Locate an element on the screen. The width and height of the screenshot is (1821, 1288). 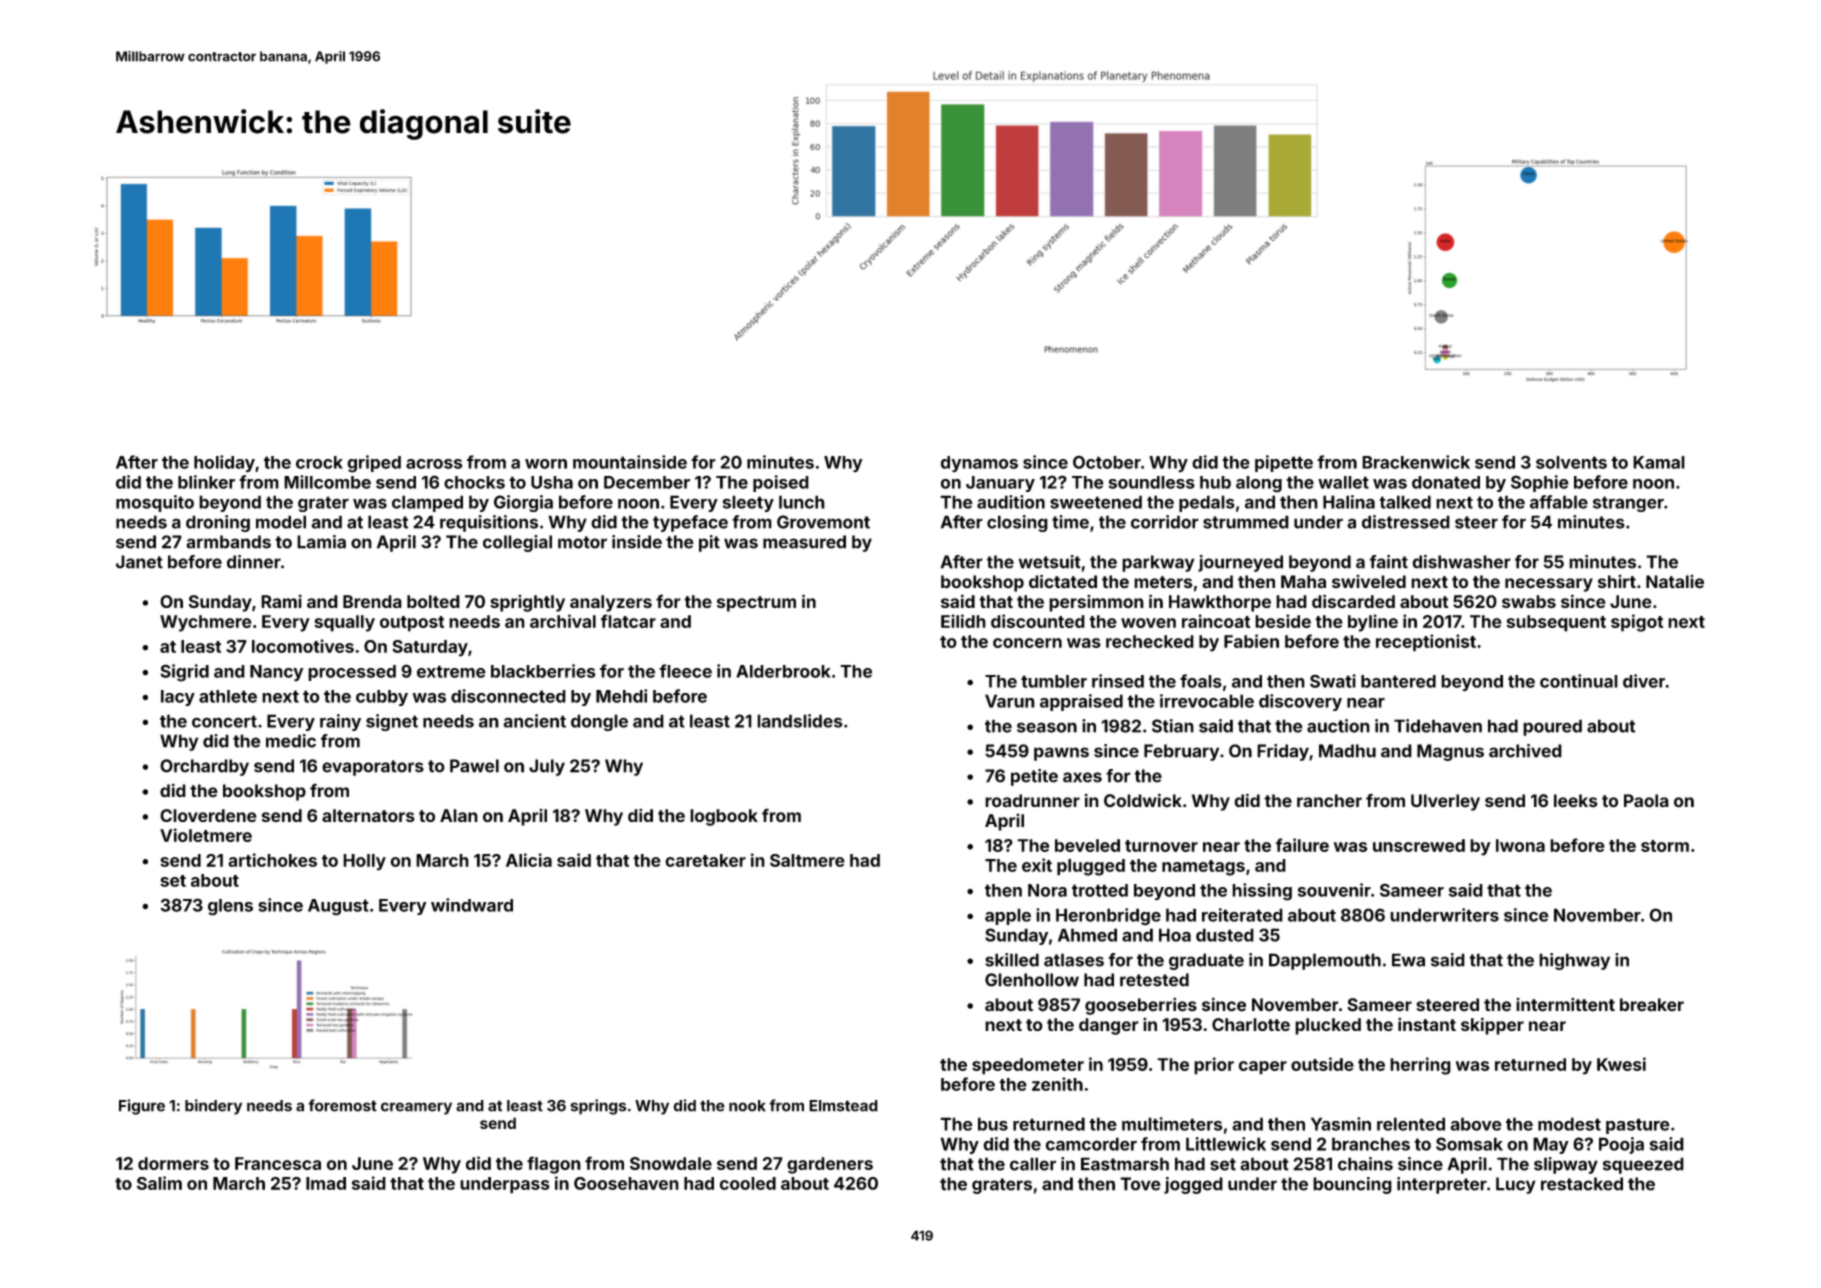
Varun is located at coordinates (1010, 701).
